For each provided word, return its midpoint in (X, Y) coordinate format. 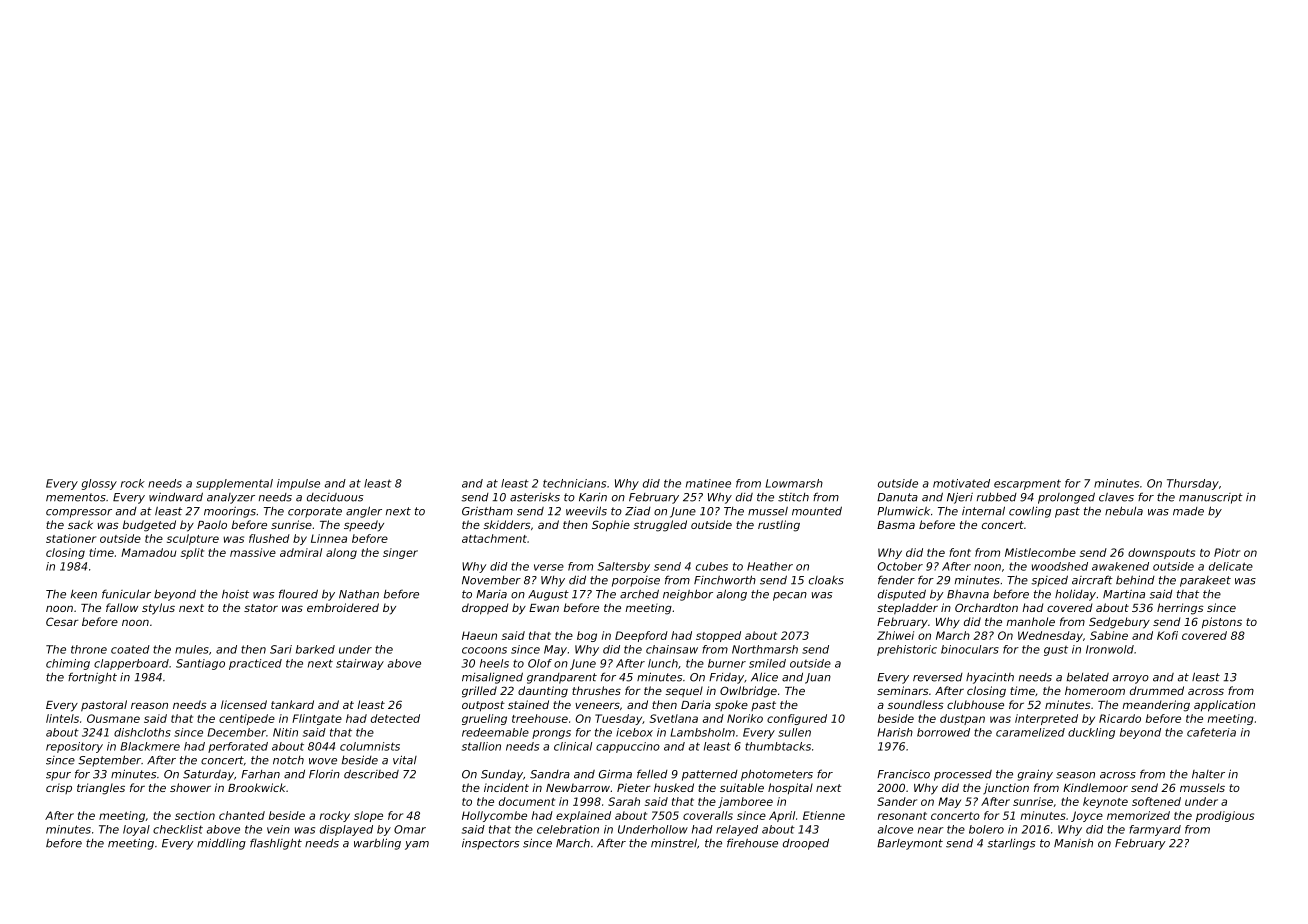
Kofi (1167, 635)
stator (261, 608)
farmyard (1155, 830)
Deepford (641, 636)
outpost (483, 706)
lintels (62, 718)
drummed (1157, 690)
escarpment (1027, 484)
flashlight (276, 844)
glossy (99, 484)
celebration (568, 829)
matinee (708, 483)
